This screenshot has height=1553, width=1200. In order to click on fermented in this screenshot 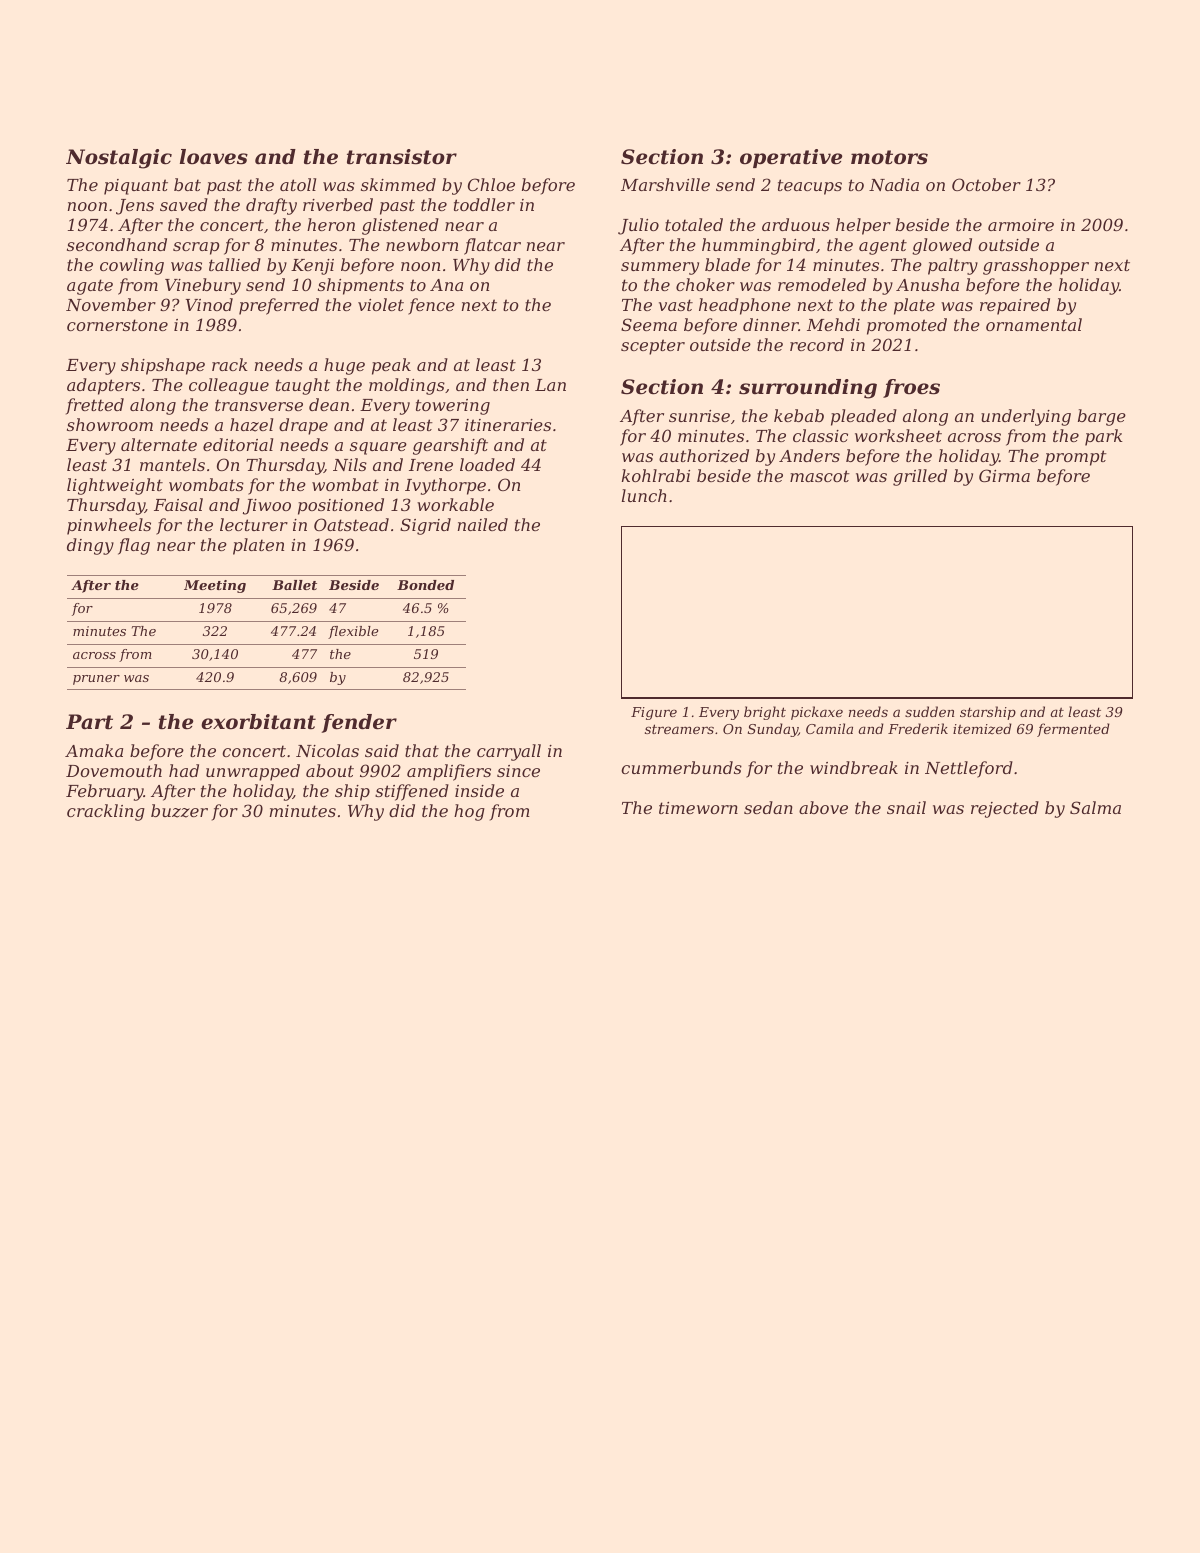, I will do `click(1073, 730)`.
